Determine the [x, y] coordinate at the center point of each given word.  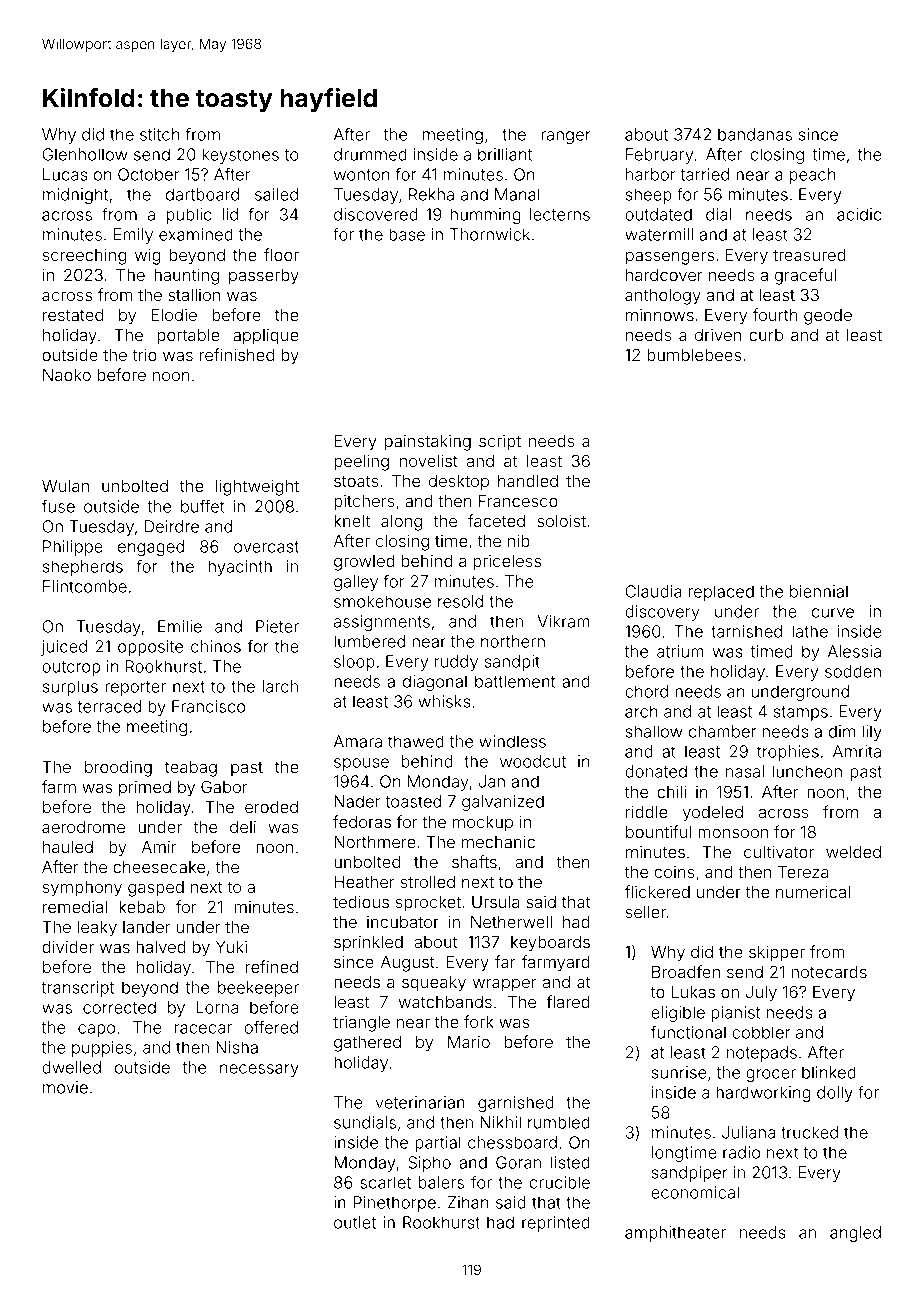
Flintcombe [85, 586]
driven [718, 335]
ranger [565, 137]
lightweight [257, 487]
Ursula [495, 902]
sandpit [512, 663]
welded [853, 852]
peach [812, 176]
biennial [819, 591]
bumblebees [694, 355]
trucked [809, 1132]
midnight [75, 196]
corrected [119, 1007]
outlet [355, 1222]
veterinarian [420, 1102]
